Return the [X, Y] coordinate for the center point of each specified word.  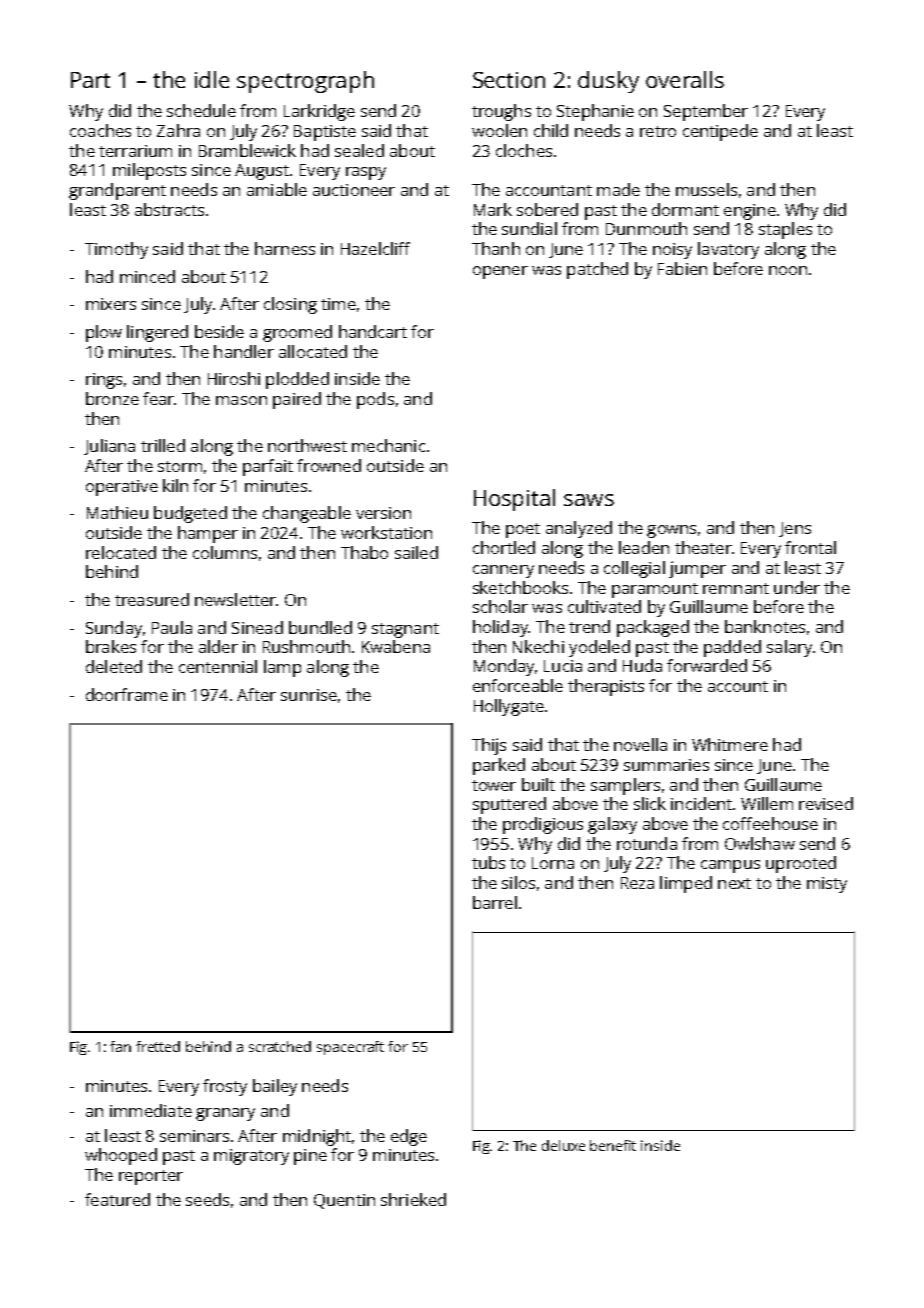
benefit [613, 1145]
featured [117, 1199]
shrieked [413, 1199]
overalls [685, 79]
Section [509, 80]
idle [212, 79]
